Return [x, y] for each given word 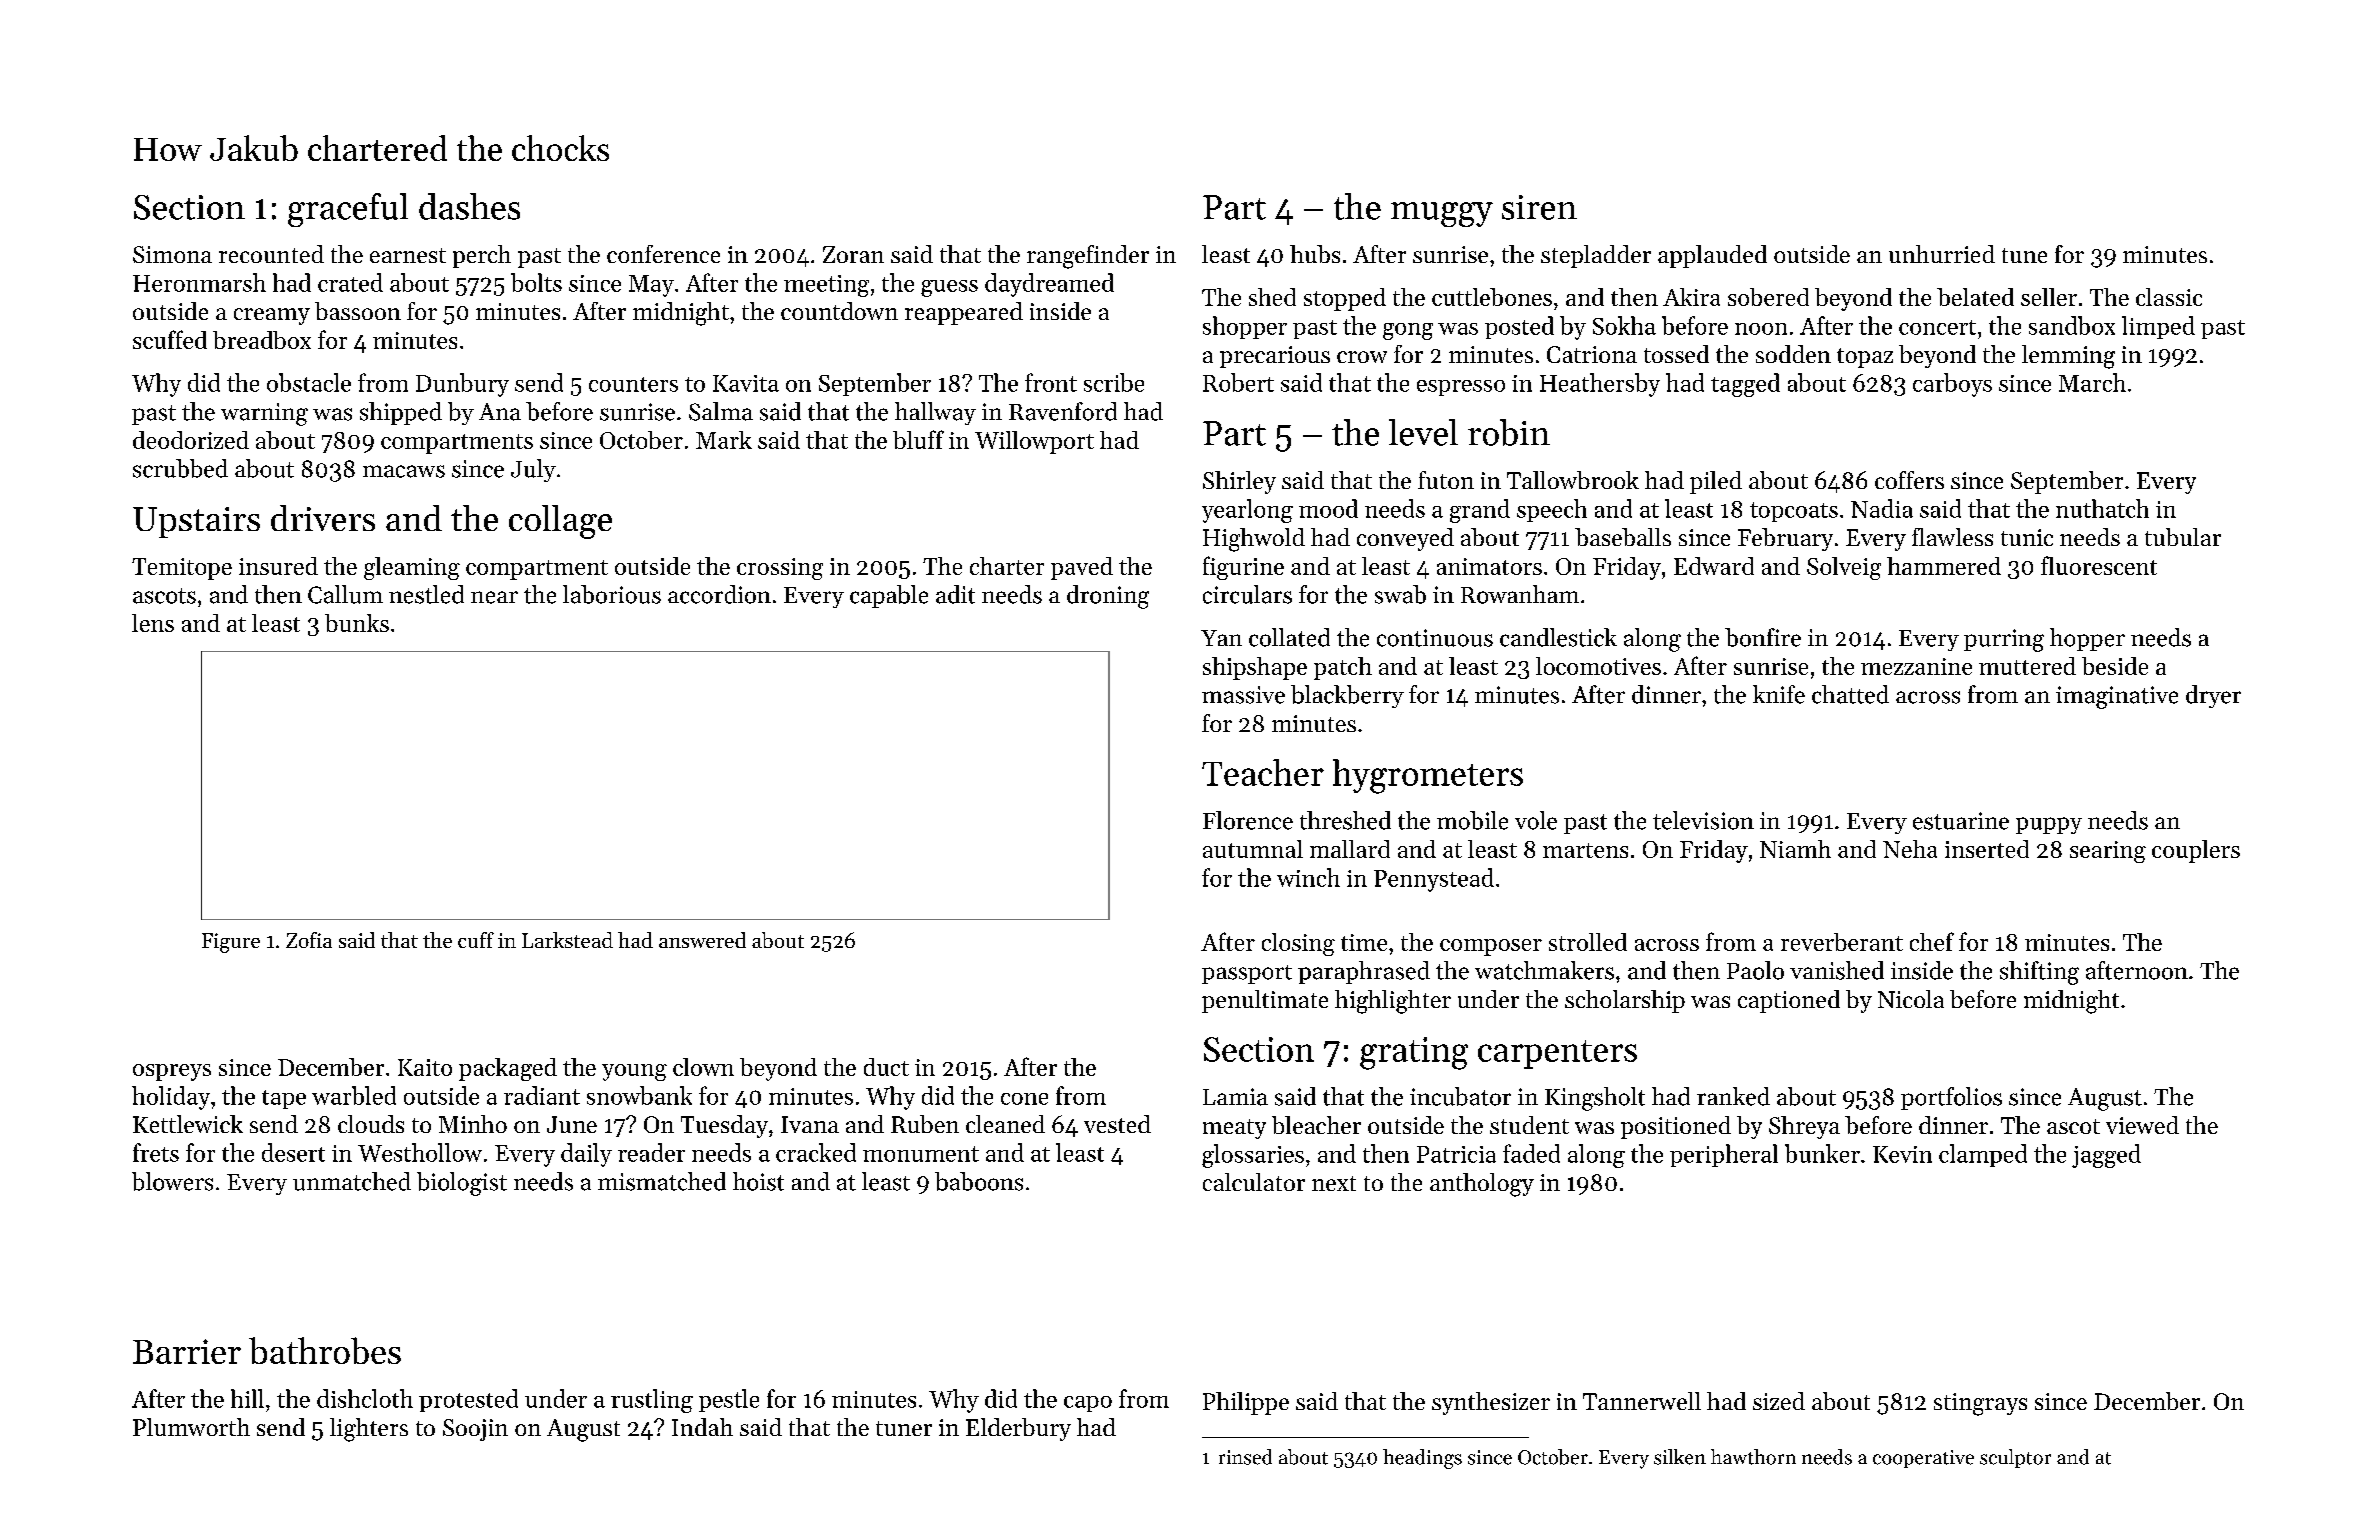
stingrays [1980, 1404]
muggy [1442, 214]
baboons [979, 1181]
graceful [348, 210]
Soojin [475, 1430]
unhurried [1942, 254]
